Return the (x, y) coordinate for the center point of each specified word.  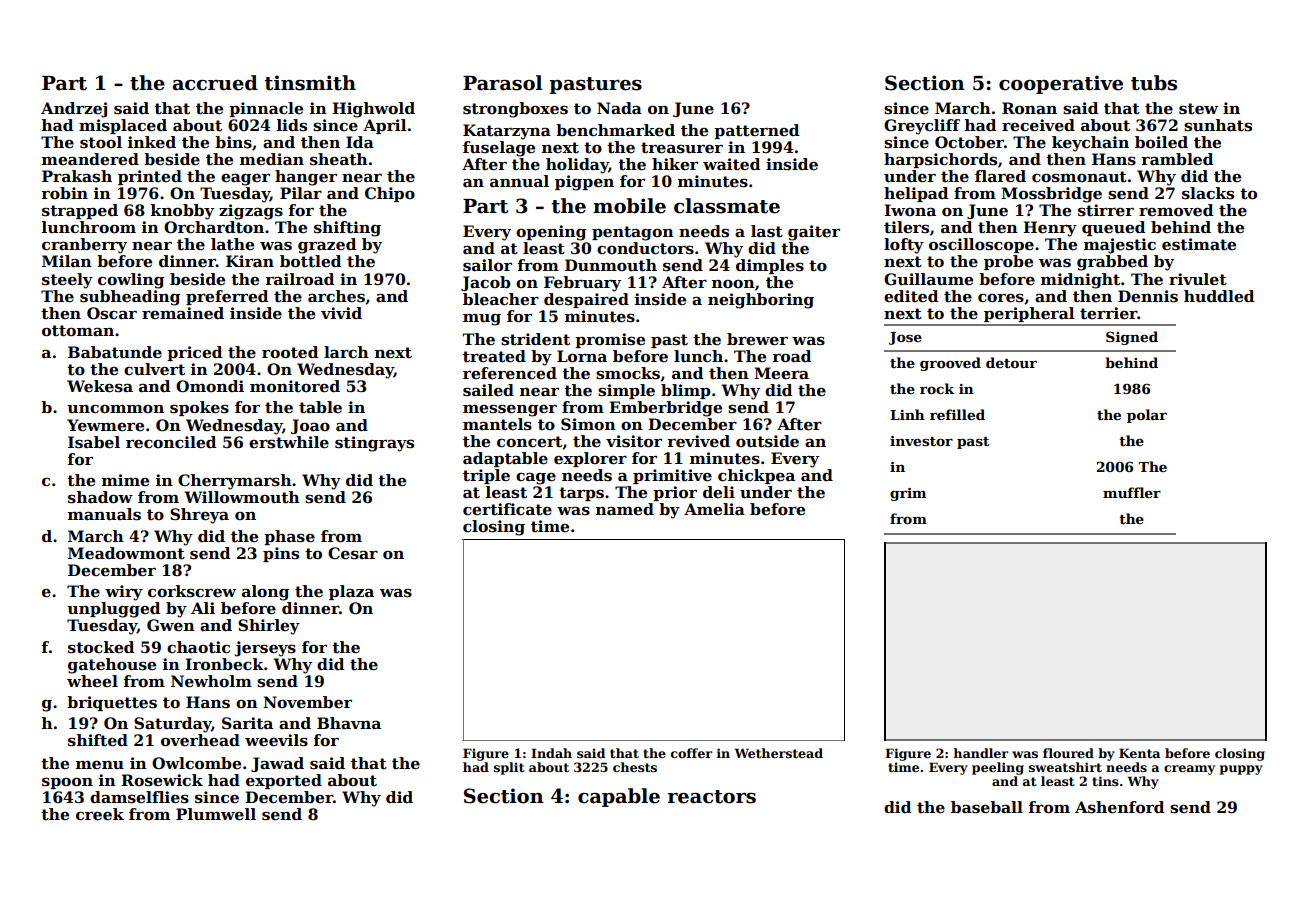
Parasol (503, 83)
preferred (227, 297)
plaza (351, 592)
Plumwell (216, 814)
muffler (1132, 492)
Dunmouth (611, 265)
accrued (215, 83)
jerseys (265, 649)
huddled (1219, 296)
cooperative (1061, 84)
